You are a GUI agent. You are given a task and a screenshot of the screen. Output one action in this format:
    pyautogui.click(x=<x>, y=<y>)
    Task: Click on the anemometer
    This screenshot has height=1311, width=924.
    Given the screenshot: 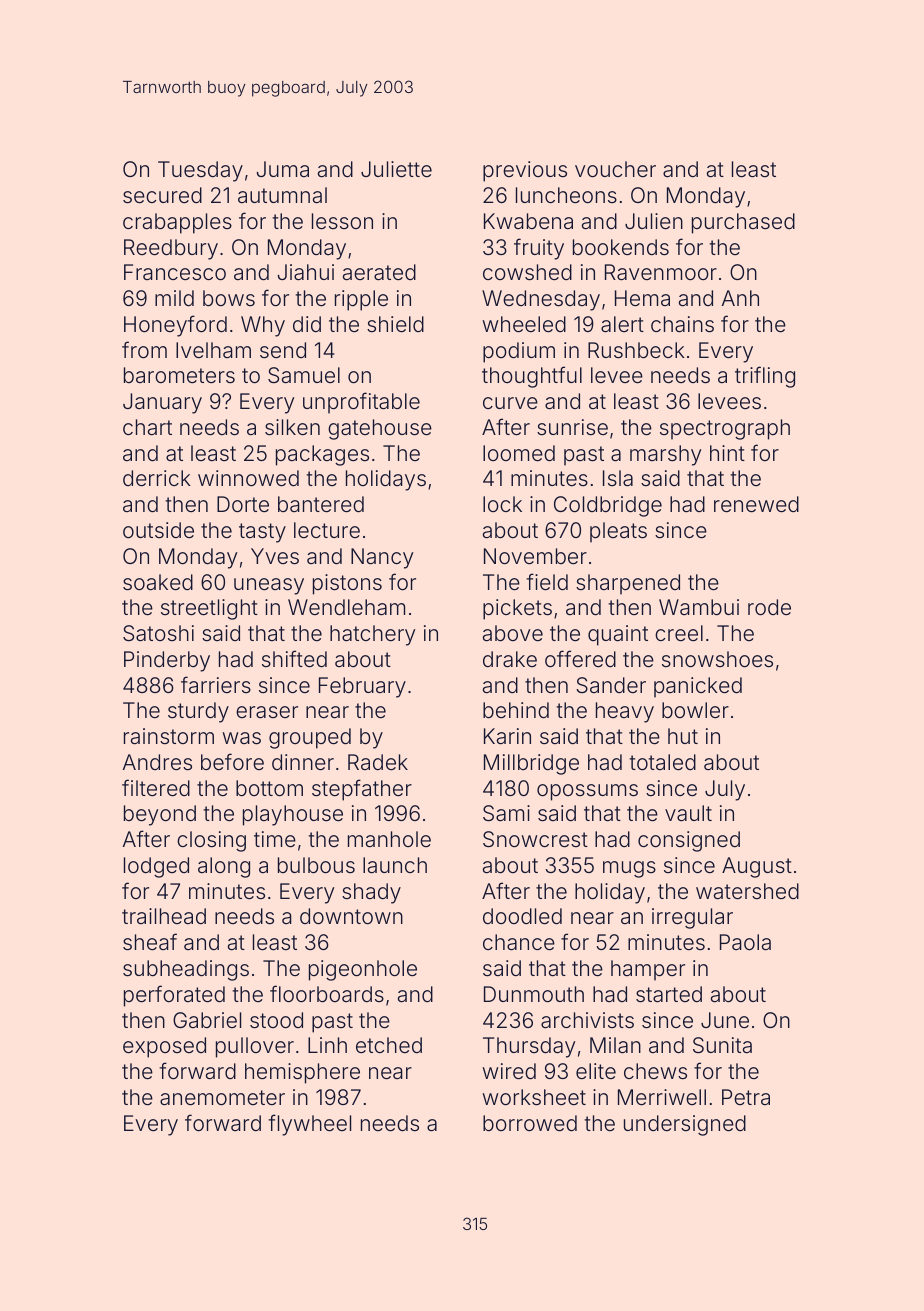 What is the action you would take?
    pyautogui.click(x=222, y=1097)
